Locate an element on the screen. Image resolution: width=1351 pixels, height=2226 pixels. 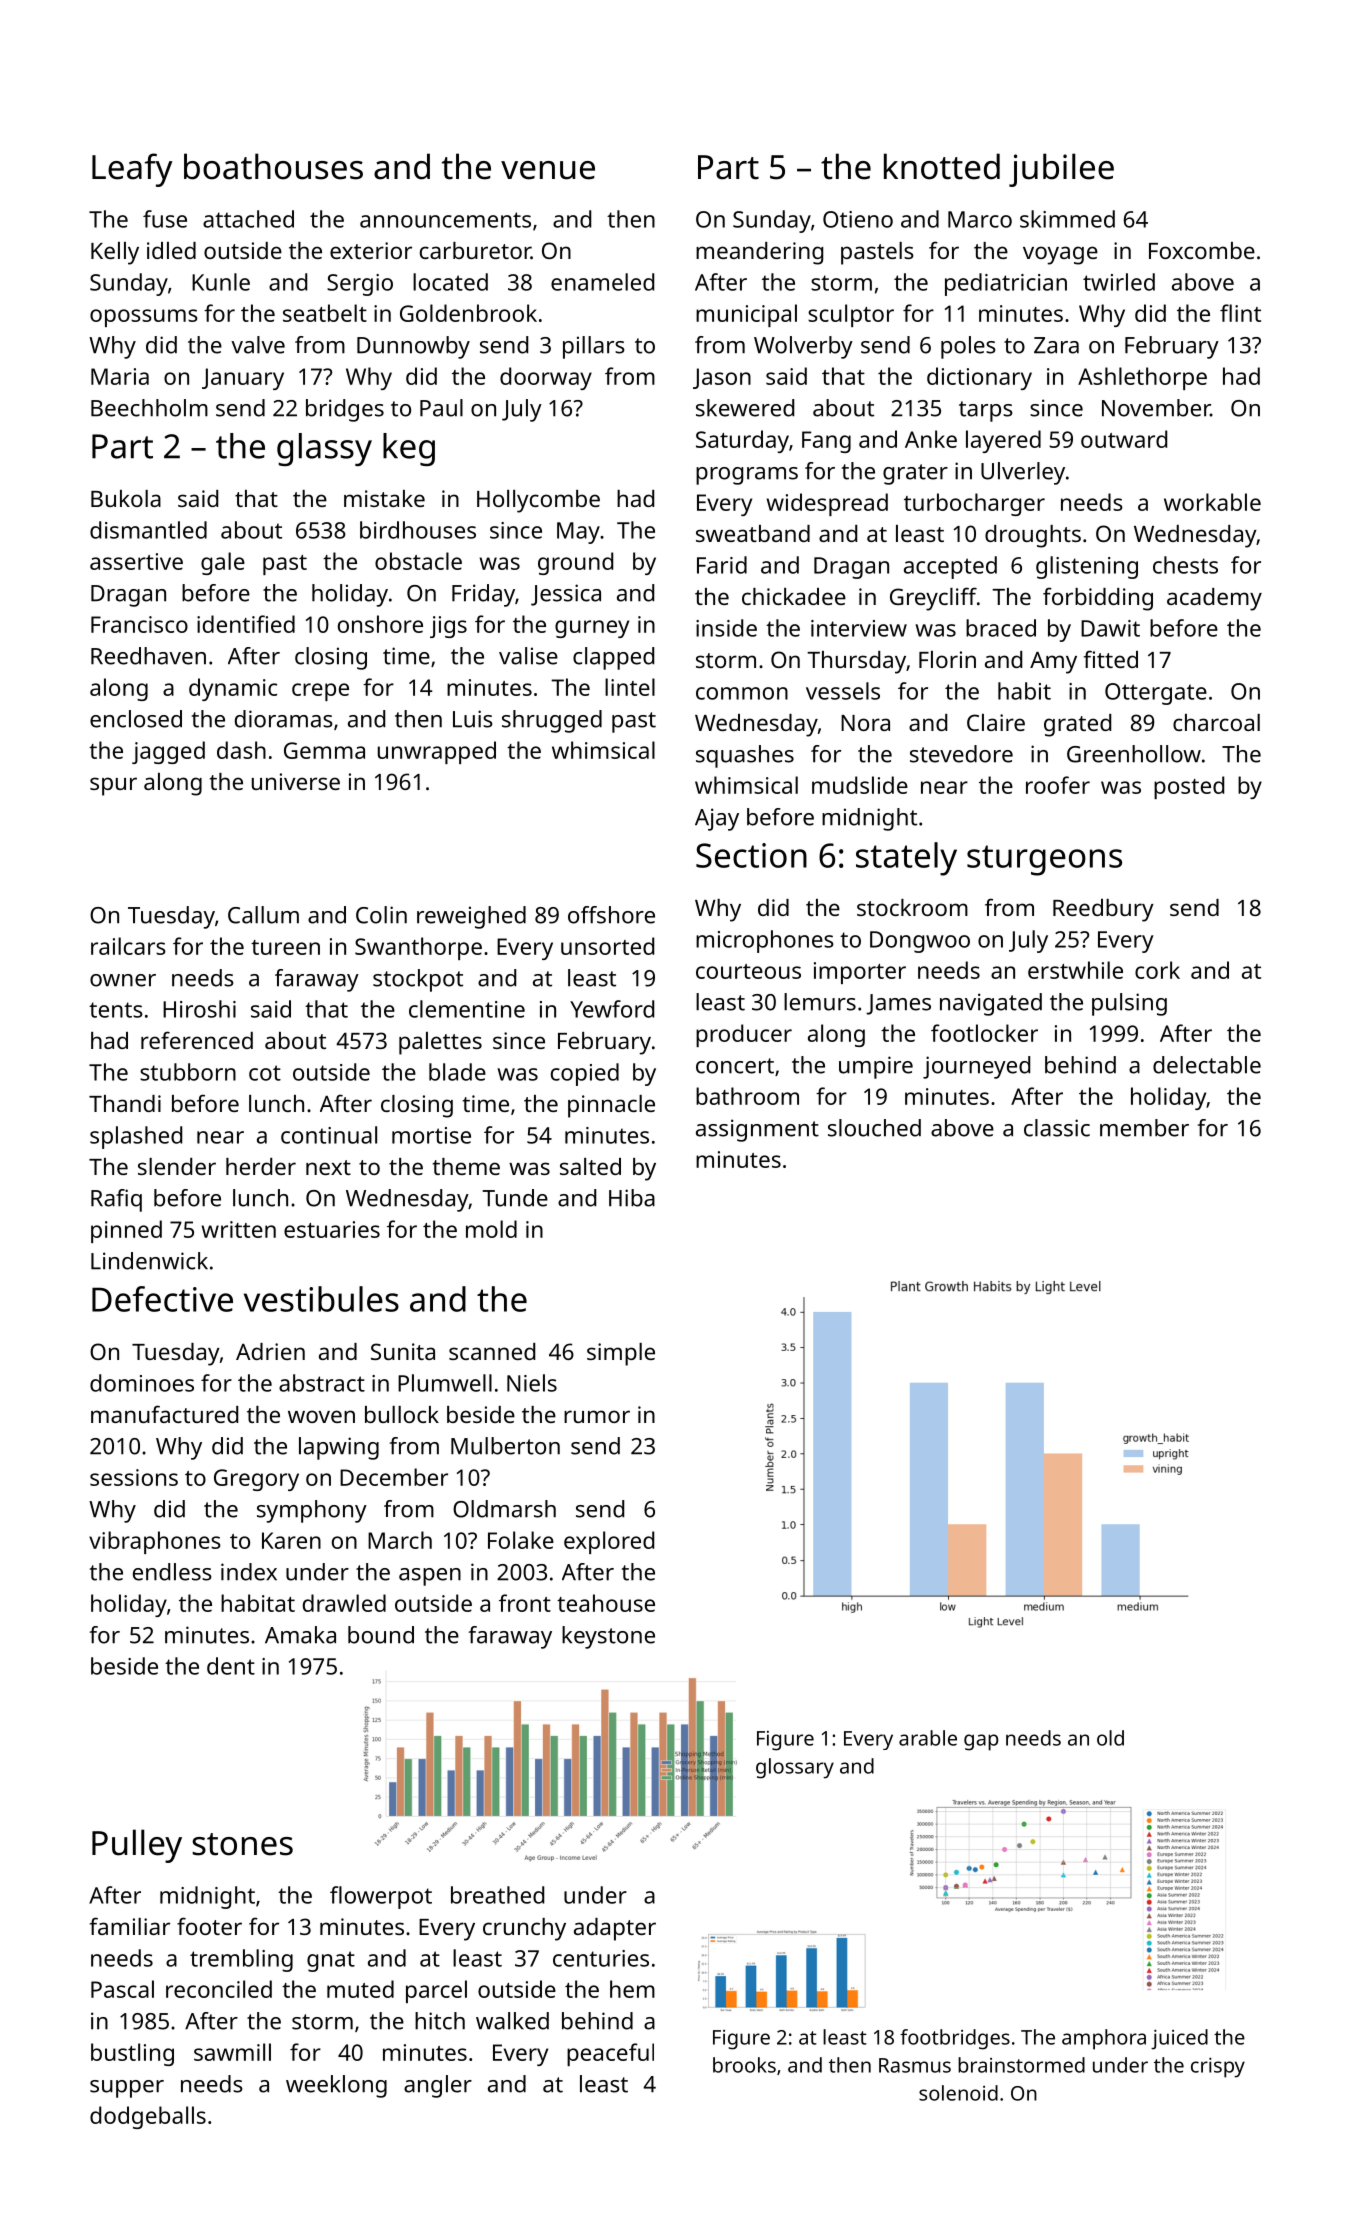
salted is located at coordinates (590, 1166).
